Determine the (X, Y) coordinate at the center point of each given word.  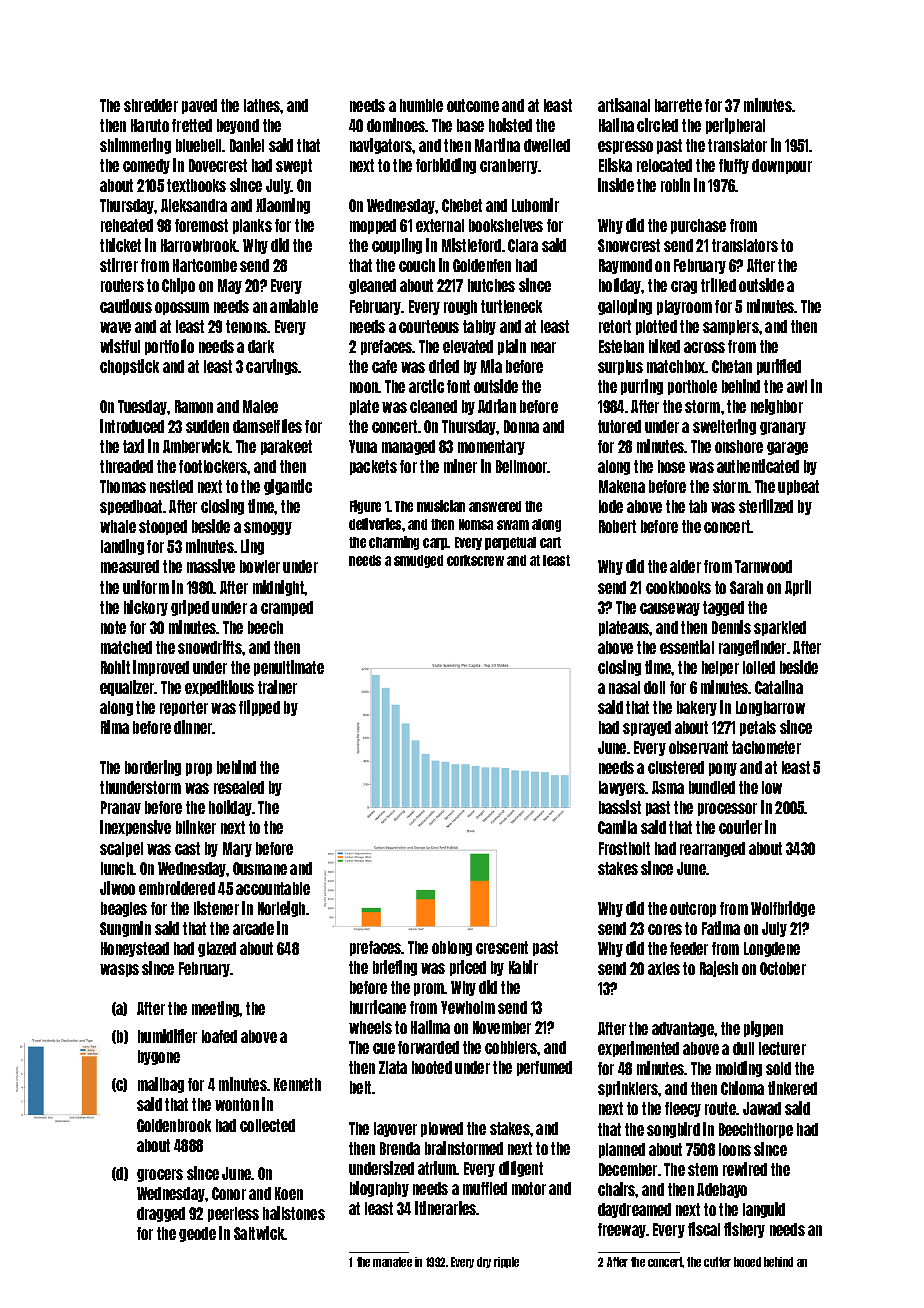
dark (261, 346)
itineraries (446, 1208)
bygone (159, 1057)
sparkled (780, 628)
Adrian (497, 406)
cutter (717, 1262)
